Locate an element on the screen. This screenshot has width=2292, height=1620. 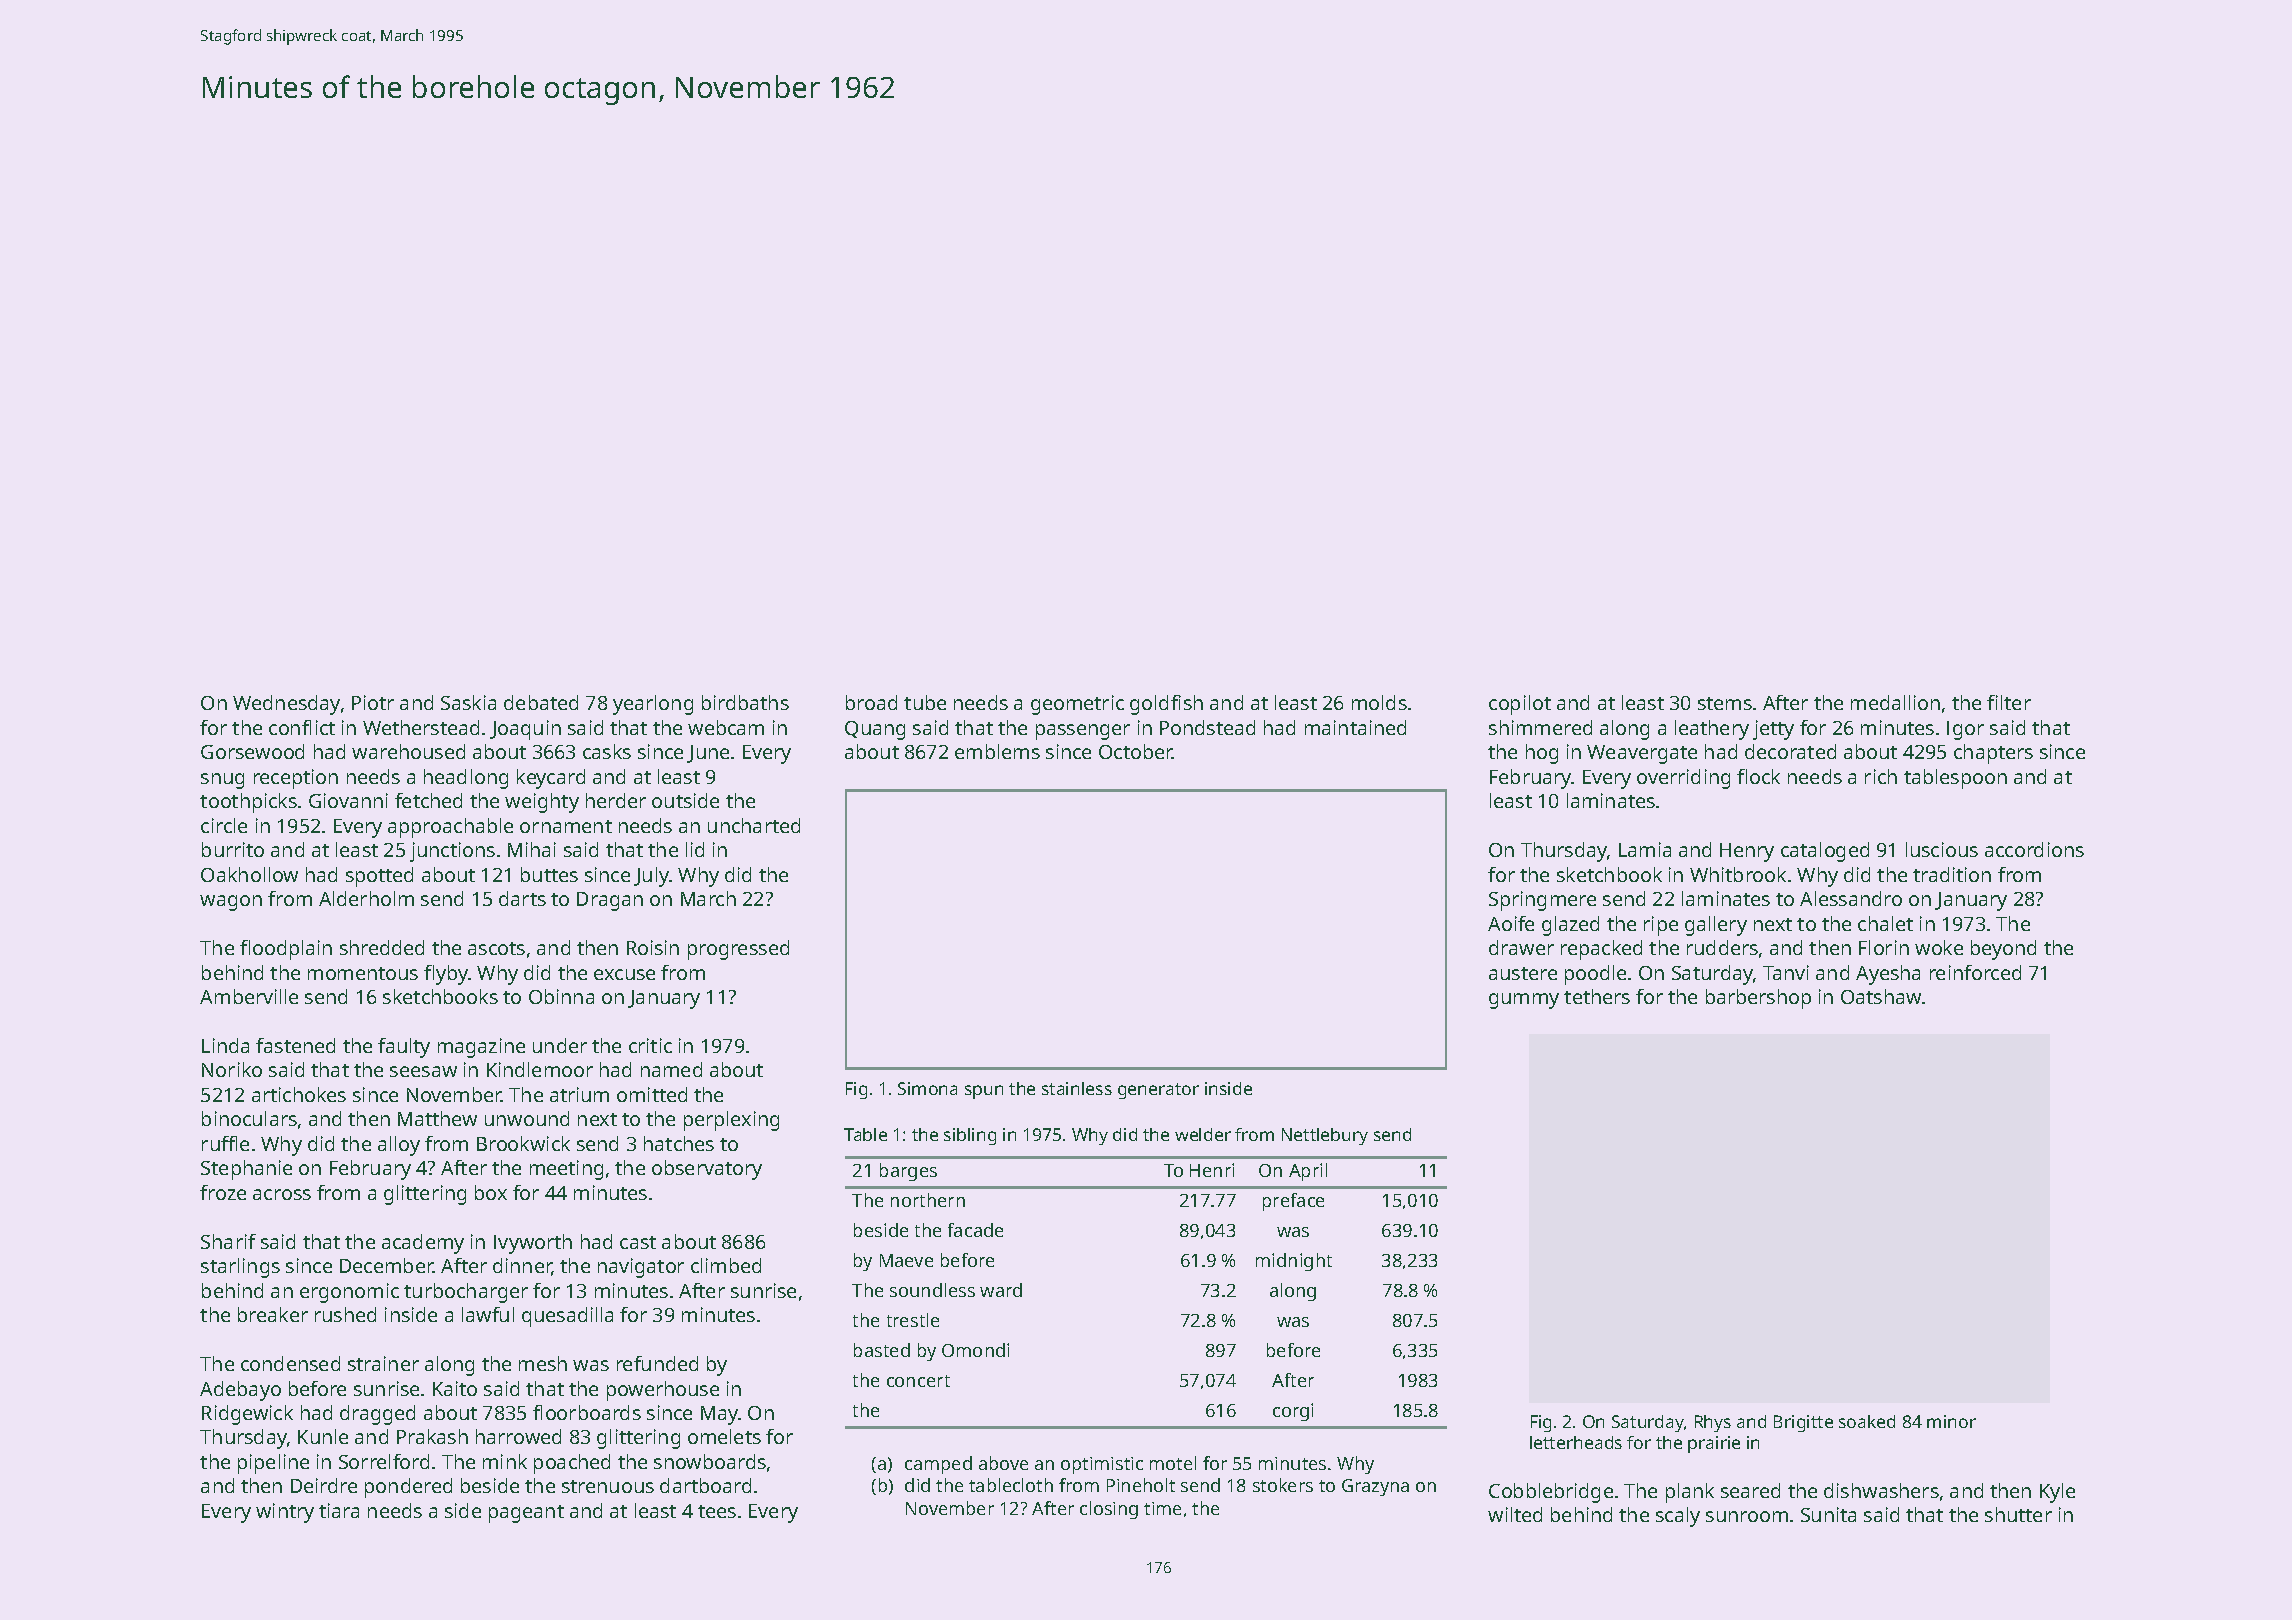
April is located at coordinates (1308, 1172).
